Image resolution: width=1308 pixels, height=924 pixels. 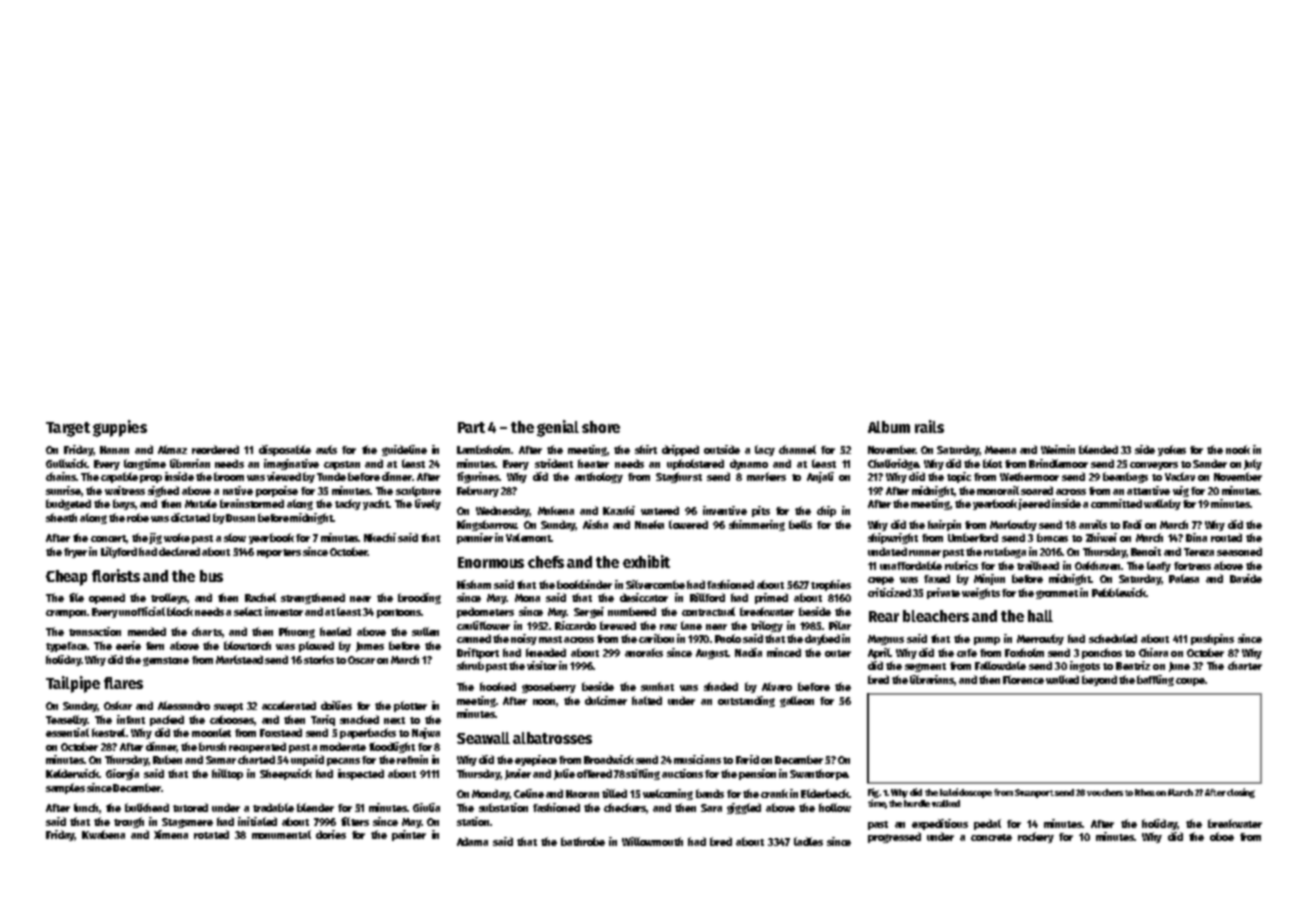 I want to click on Marlstead, so click(x=239, y=659).
